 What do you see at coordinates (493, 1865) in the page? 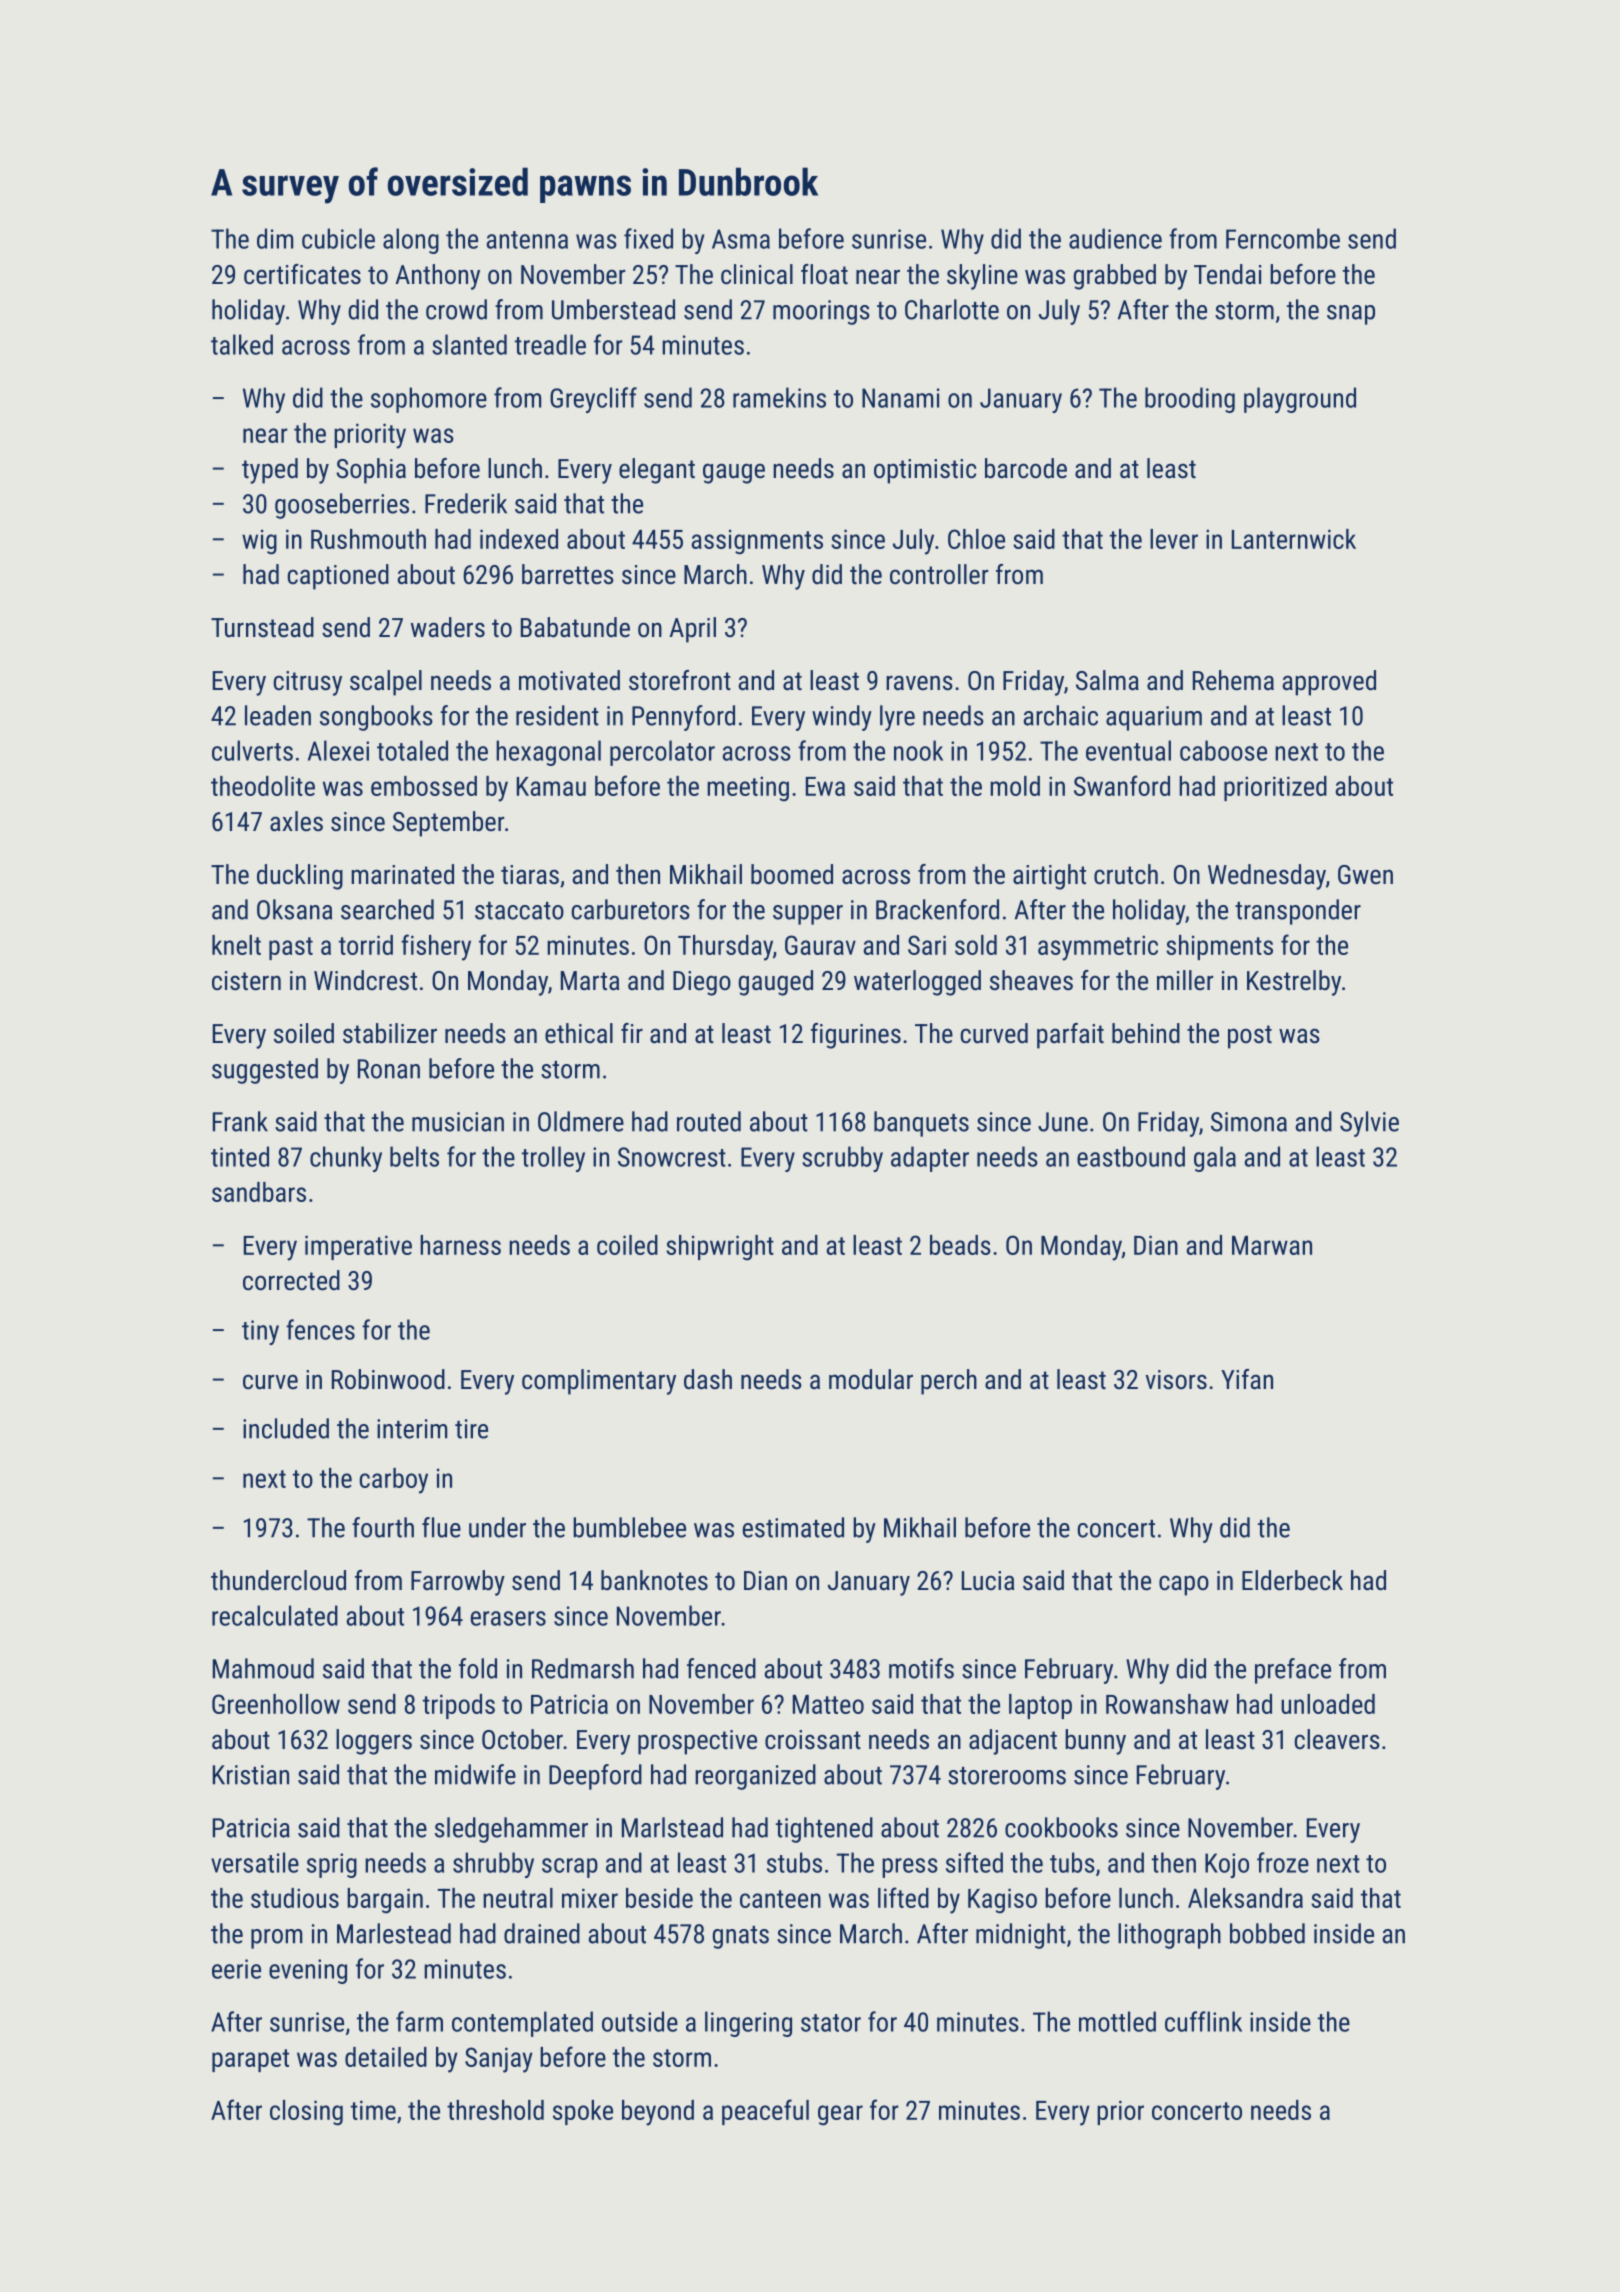
I see `shrubby` at bounding box center [493, 1865].
